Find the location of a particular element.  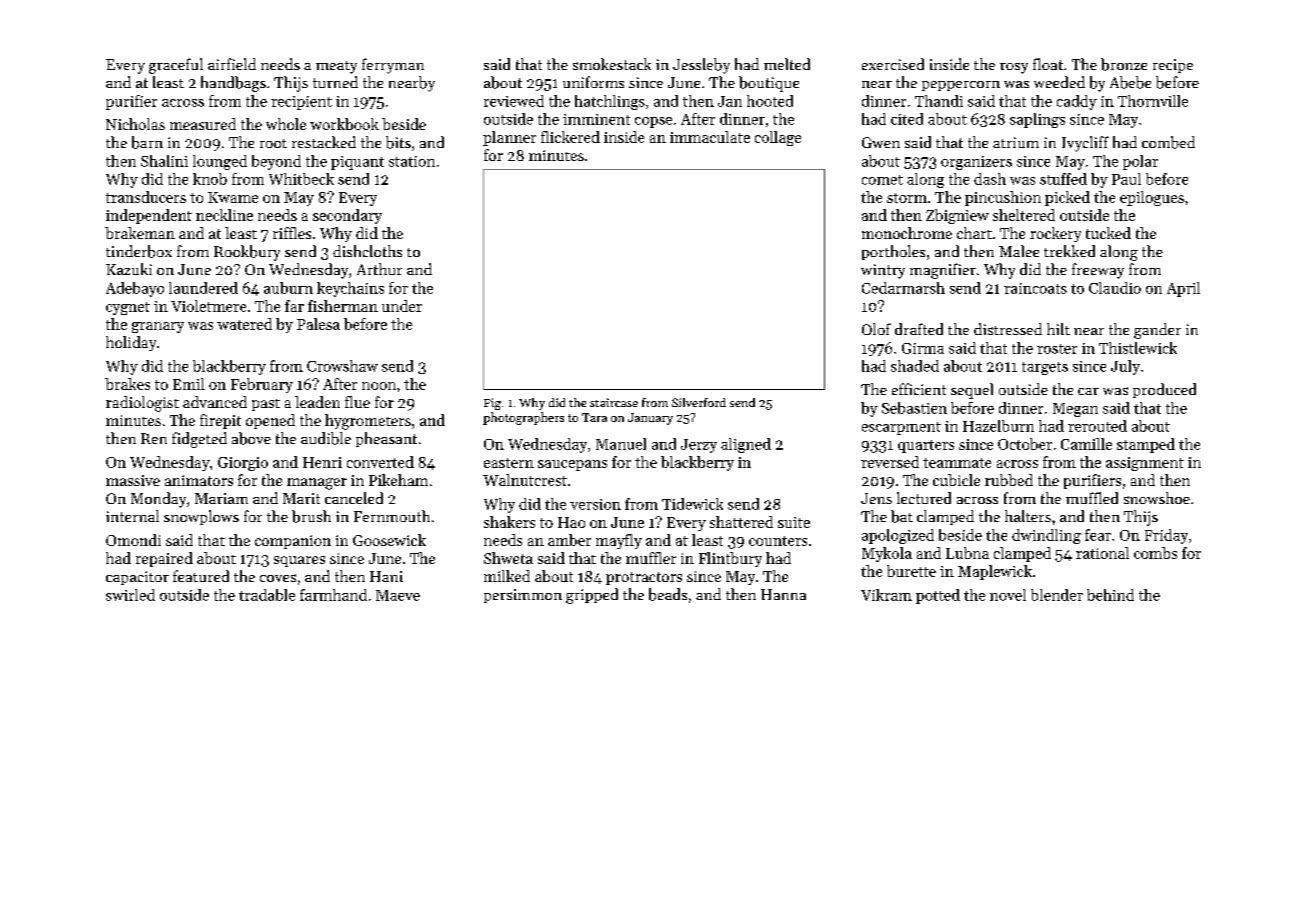

squares is located at coordinates (299, 561).
